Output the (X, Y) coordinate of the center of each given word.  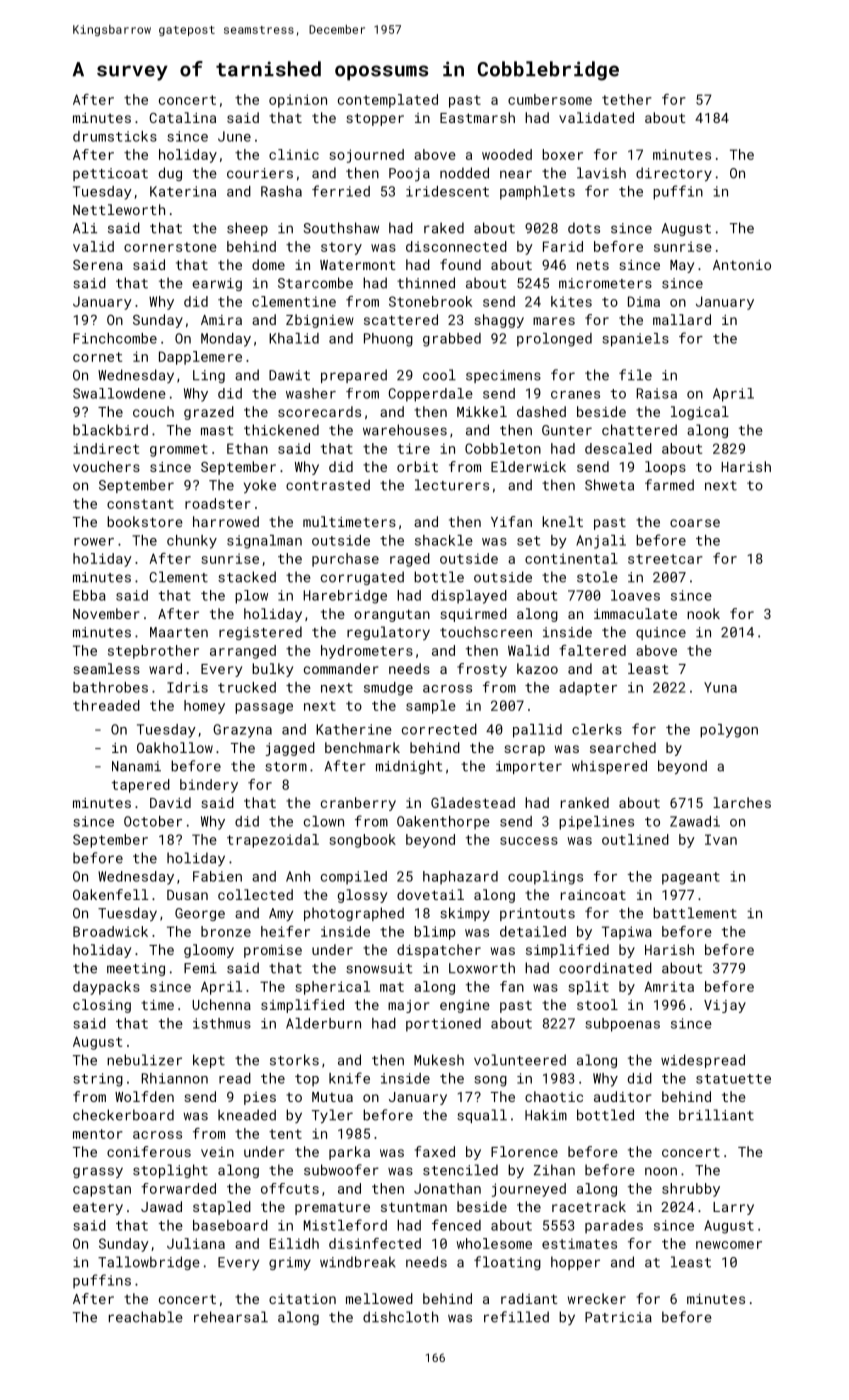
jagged (290, 749)
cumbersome (550, 99)
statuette (733, 1079)
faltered (592, 650)
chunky (192, 542)
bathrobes (110, 687)
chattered (639, 430)
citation (302, 1299)
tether (627, 99)
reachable (146, 1317)
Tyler (332, 1116)
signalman (264, 542)
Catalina (183, 117)
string (98, 1080)
